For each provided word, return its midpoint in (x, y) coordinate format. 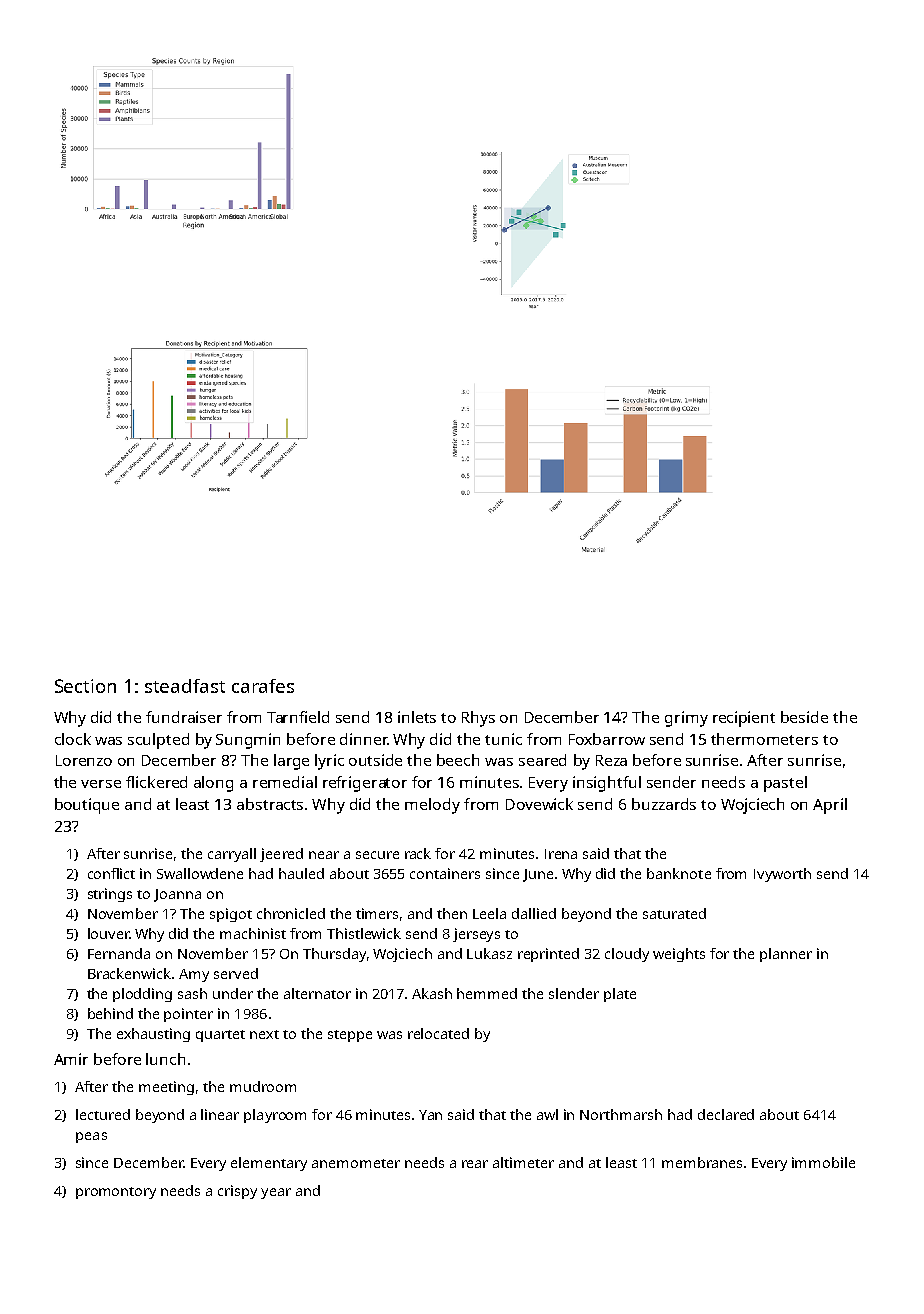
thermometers (764, 739)
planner (786, 955)
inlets (417, 717)
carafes (263, 686)
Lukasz (489, 953)
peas (91, 1137)
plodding (142, 995)
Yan (430, 1115)
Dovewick (539, 804)
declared (726, 1114)
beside (804, 717)
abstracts (270, 804)
